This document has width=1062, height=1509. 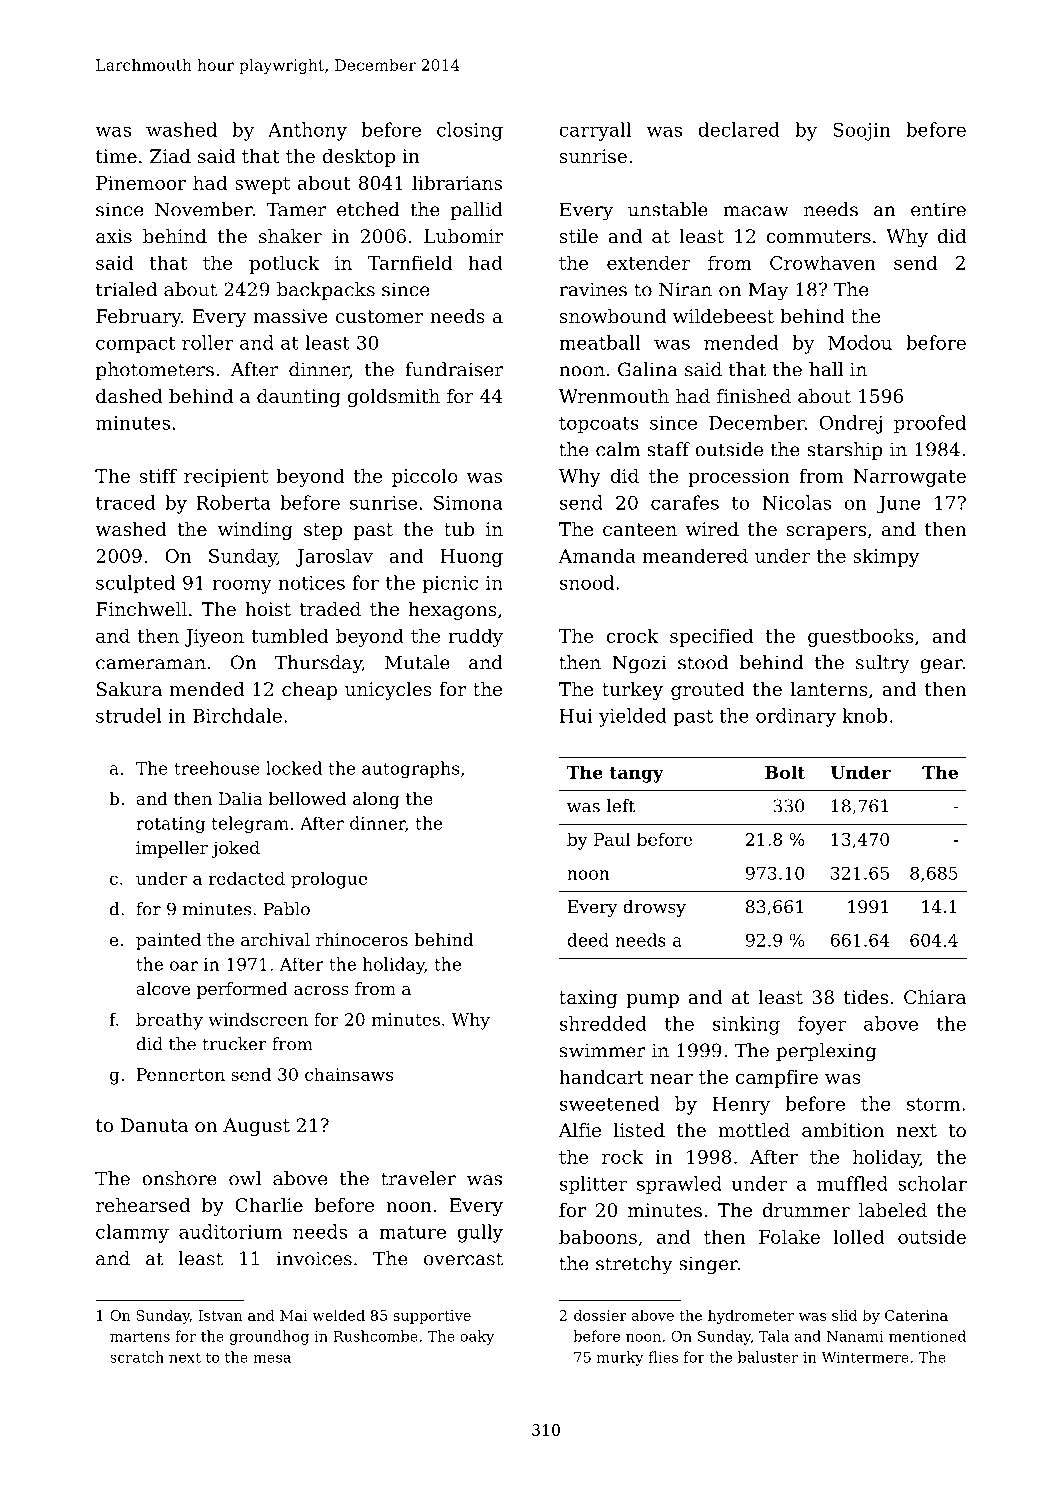 I want to click on along, so click(x=376, y=800).
